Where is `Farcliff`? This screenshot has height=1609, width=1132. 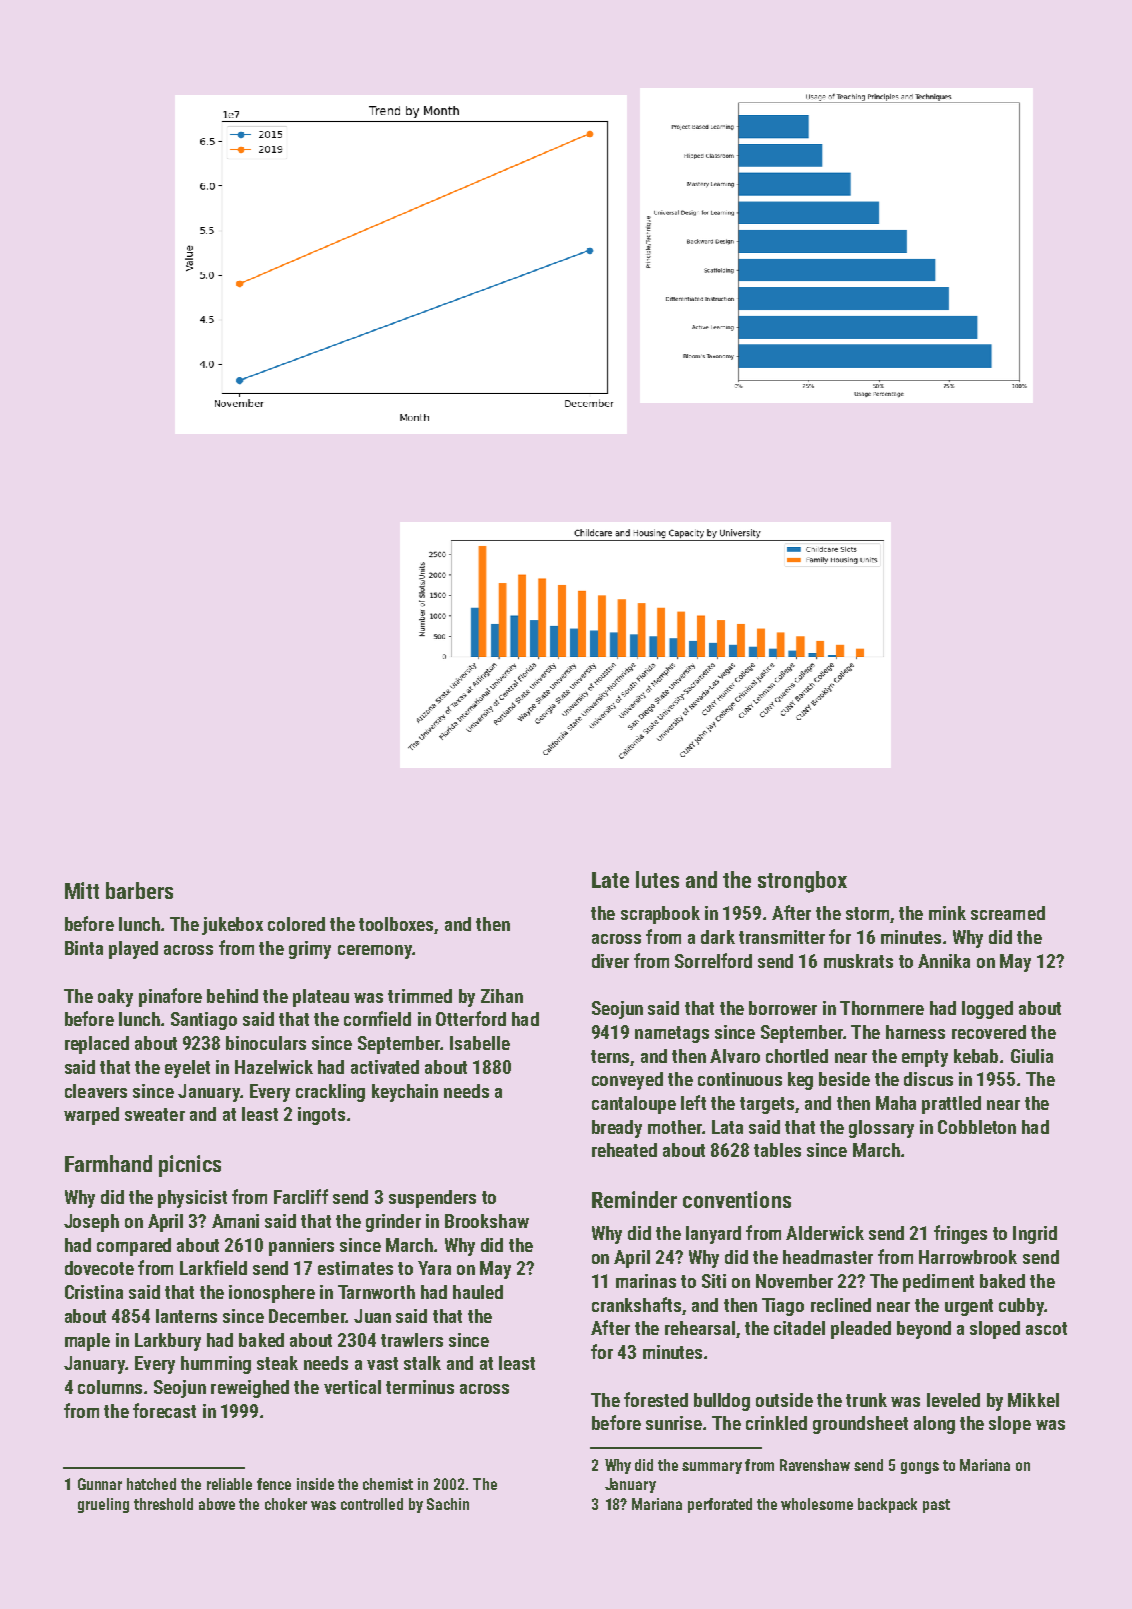 Farcliff is located at coordinates (301, 1196).
